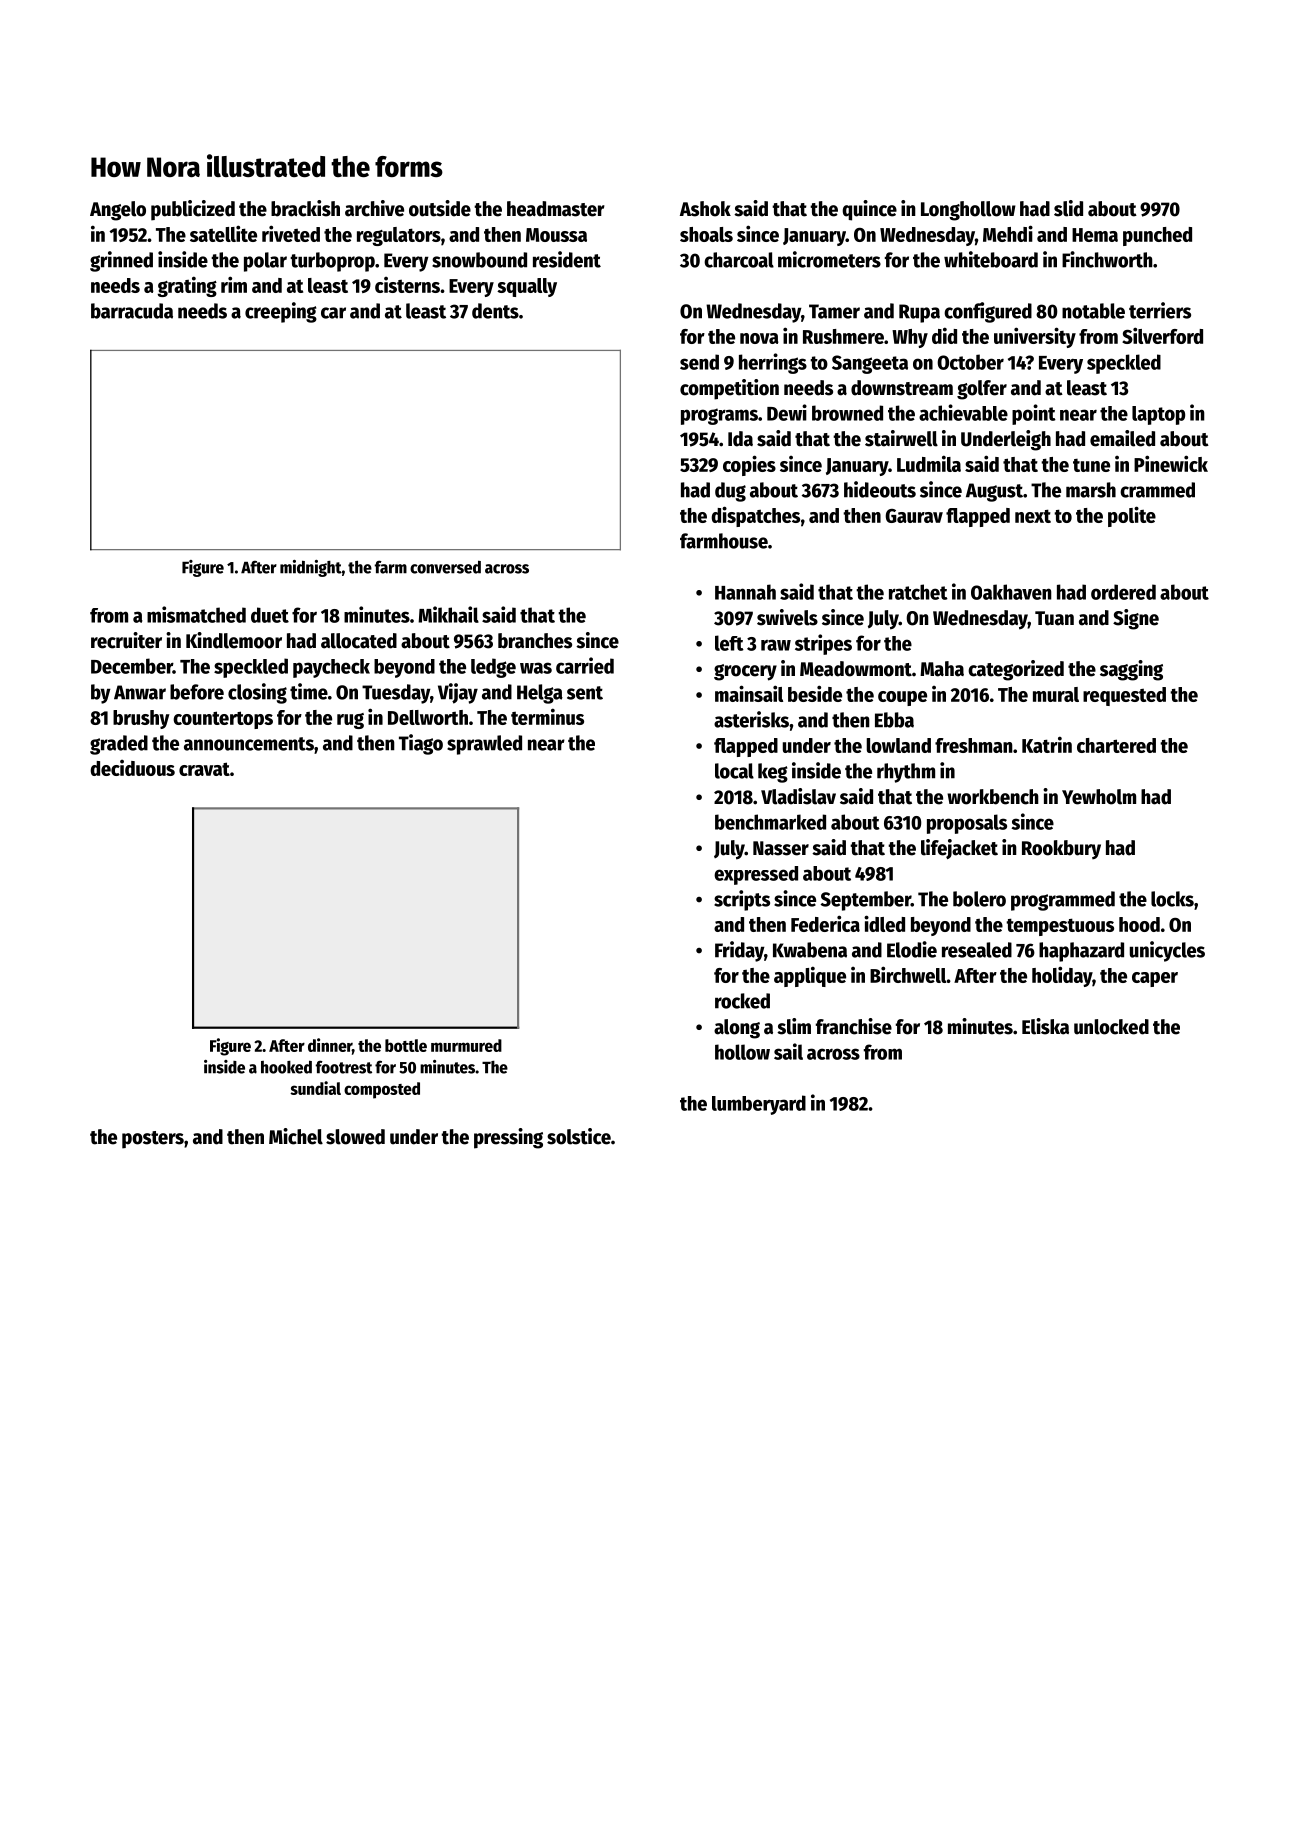 The height and width of the document is (1839, 1301). I want to click on applique, so click(810, 976).
